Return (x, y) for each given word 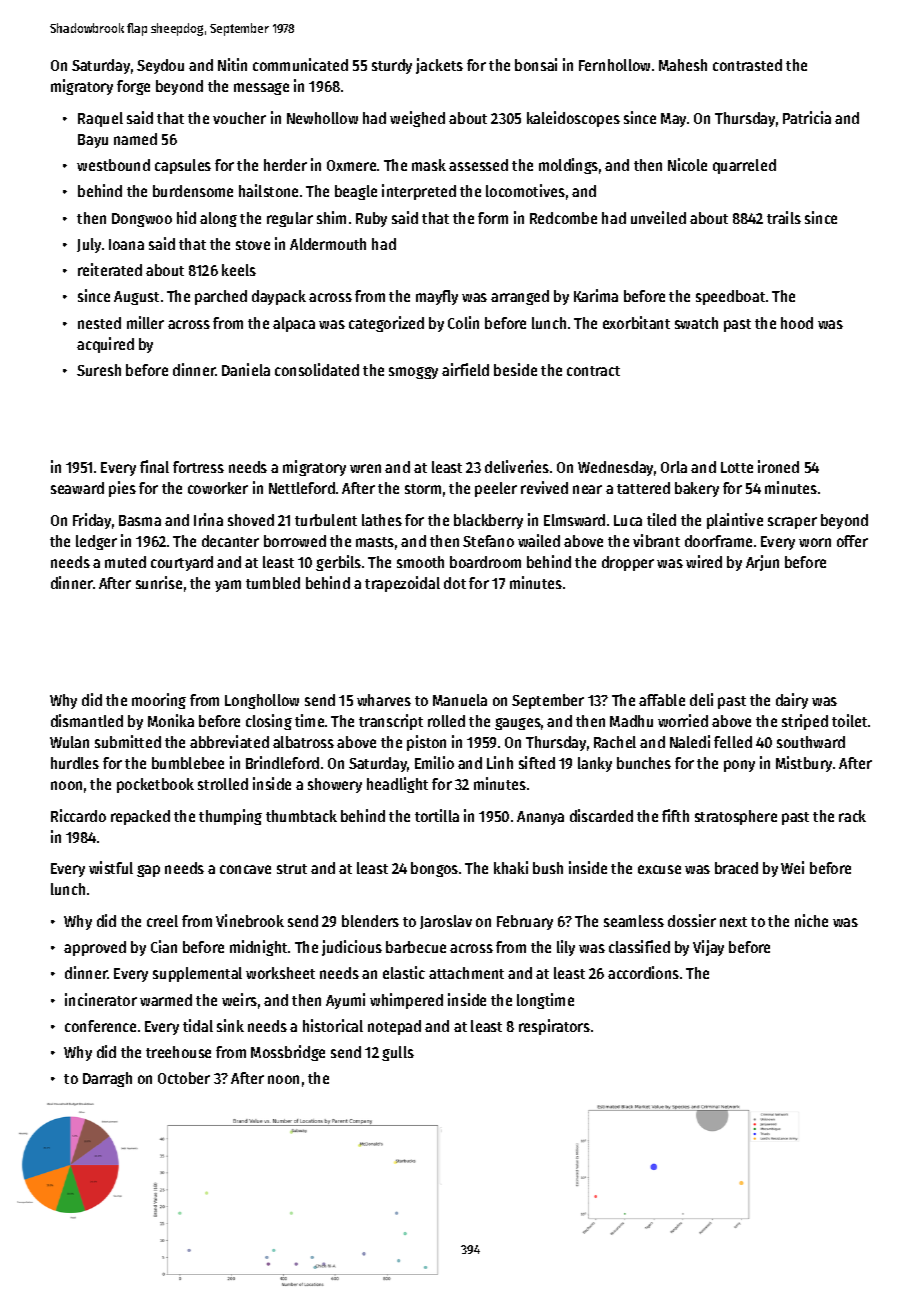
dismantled (87, 720)
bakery (697, 489)
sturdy (392, 66)
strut (292, 869)
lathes (382, 520)
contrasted (747, 65)
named (135, 139)
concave (245, 869)
